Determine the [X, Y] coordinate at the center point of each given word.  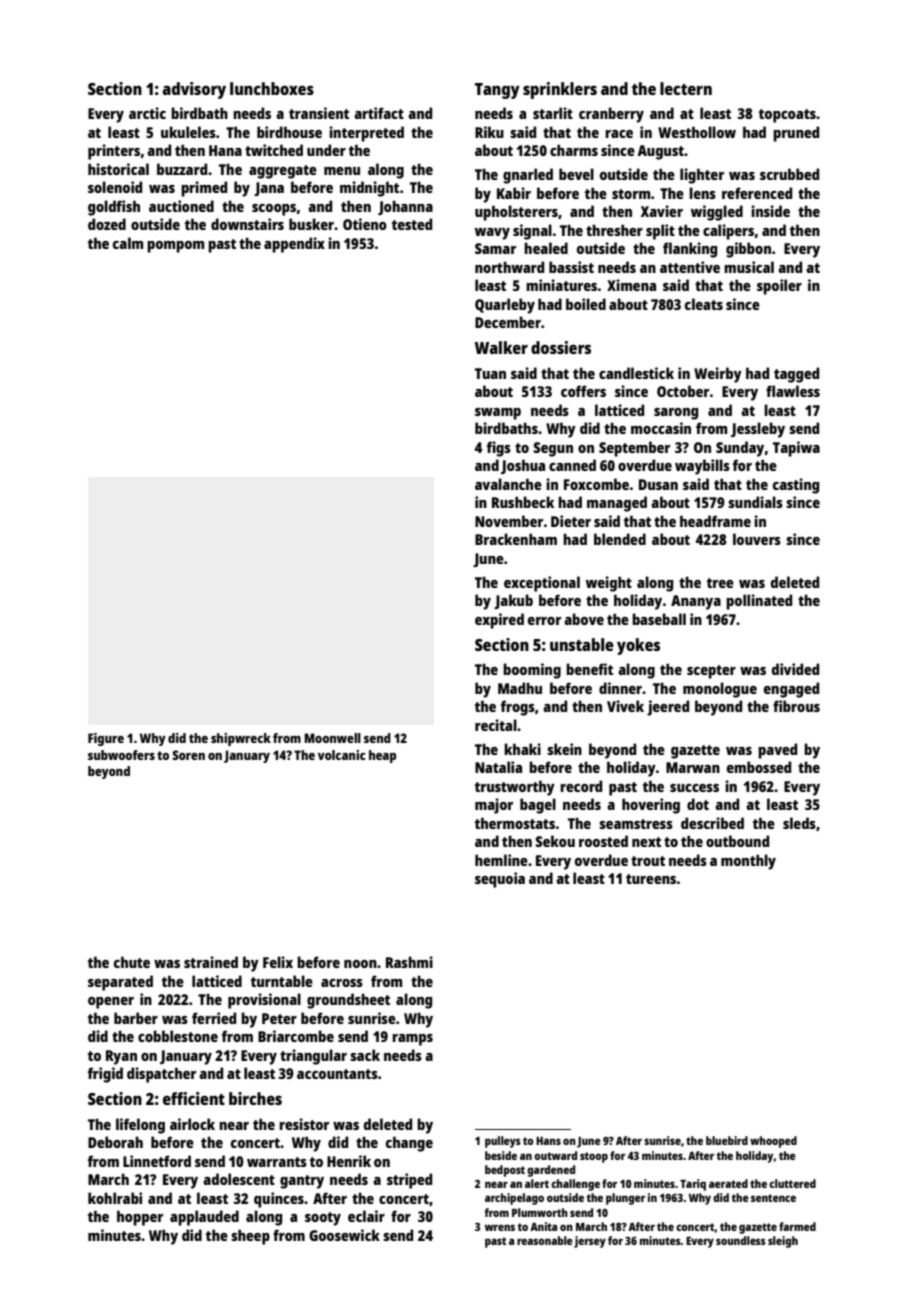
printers [114, 152]
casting [796, 486]
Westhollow [697, 132]
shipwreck [241, 739]
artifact [379, 113]
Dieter [571, 521]
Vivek [625, 706]
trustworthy [515, 788]
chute [132, 962]
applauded [204, 1218]
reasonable [545, 1240]
